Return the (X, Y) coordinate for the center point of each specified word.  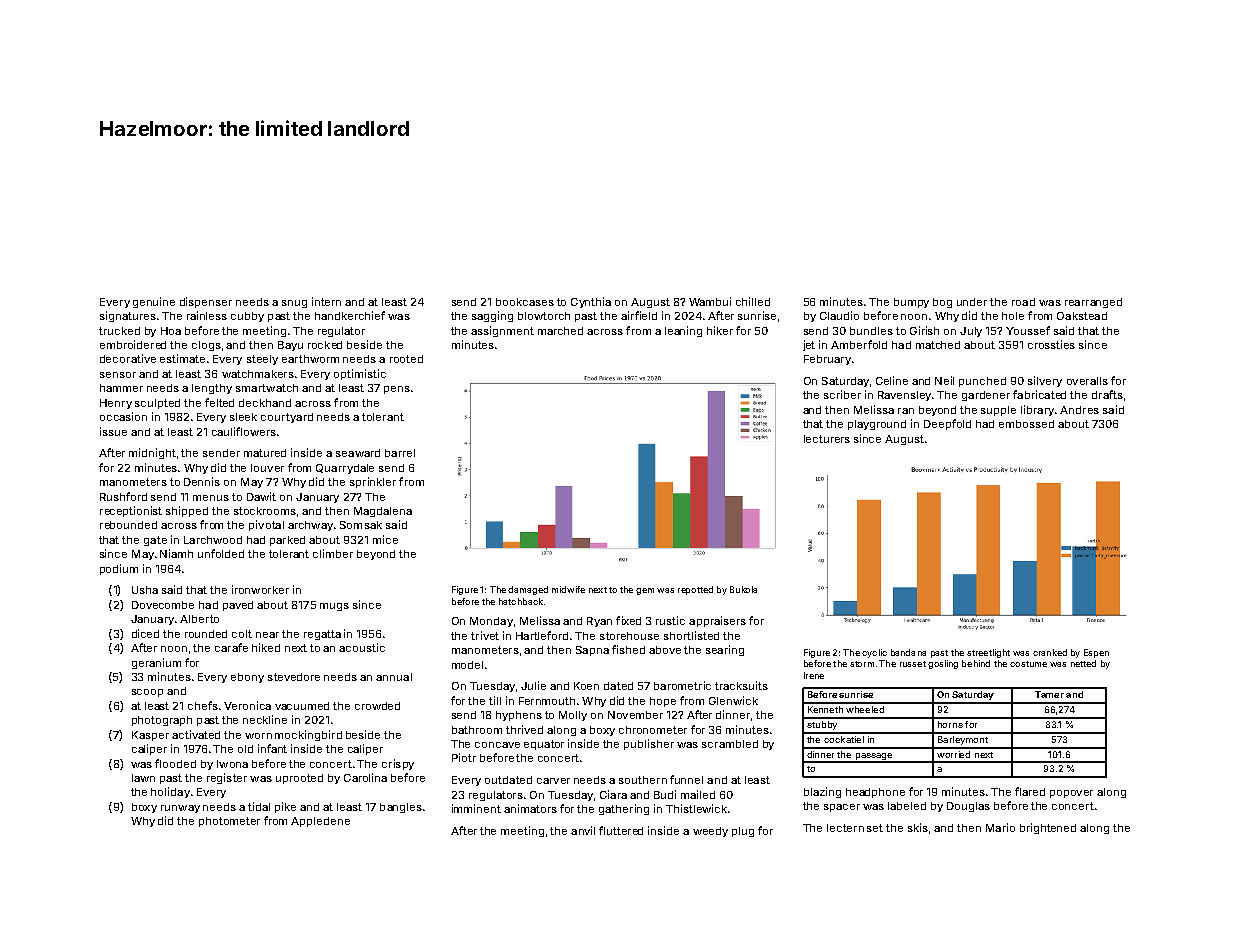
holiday (170, 792)
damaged (528, 590)
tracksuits (741, 685)
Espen (1096, 653)
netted (1083, 663)
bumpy (911, 303)
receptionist (131, 511)
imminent (476, 808)
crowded (377, 706)
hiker (720, 330)
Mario (1000, 827)
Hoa (171, 331)
